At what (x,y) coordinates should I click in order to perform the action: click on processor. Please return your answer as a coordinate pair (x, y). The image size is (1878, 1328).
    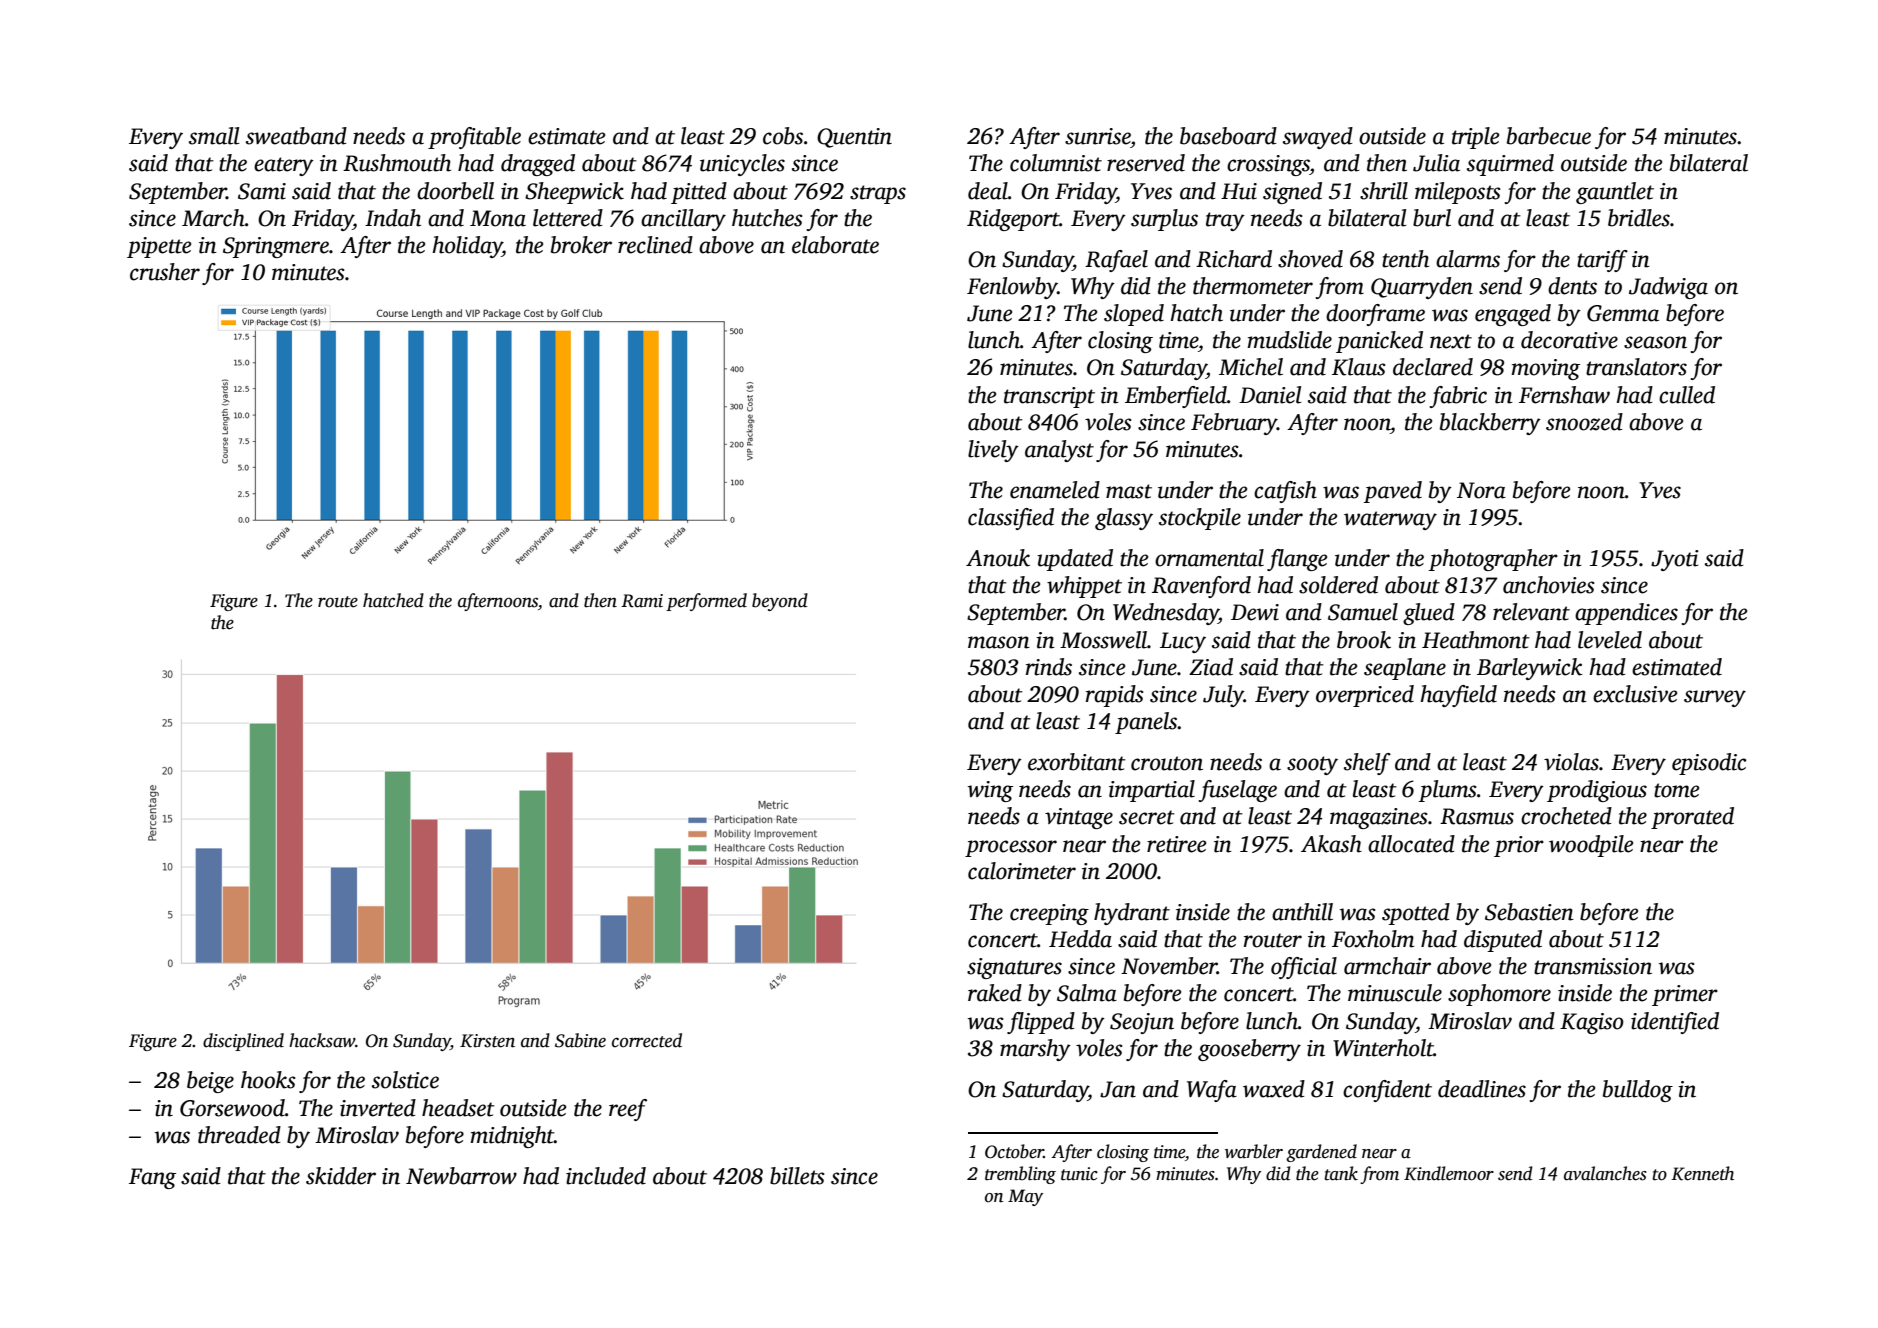
    Looking at the image, I should click on (1011, 848).
